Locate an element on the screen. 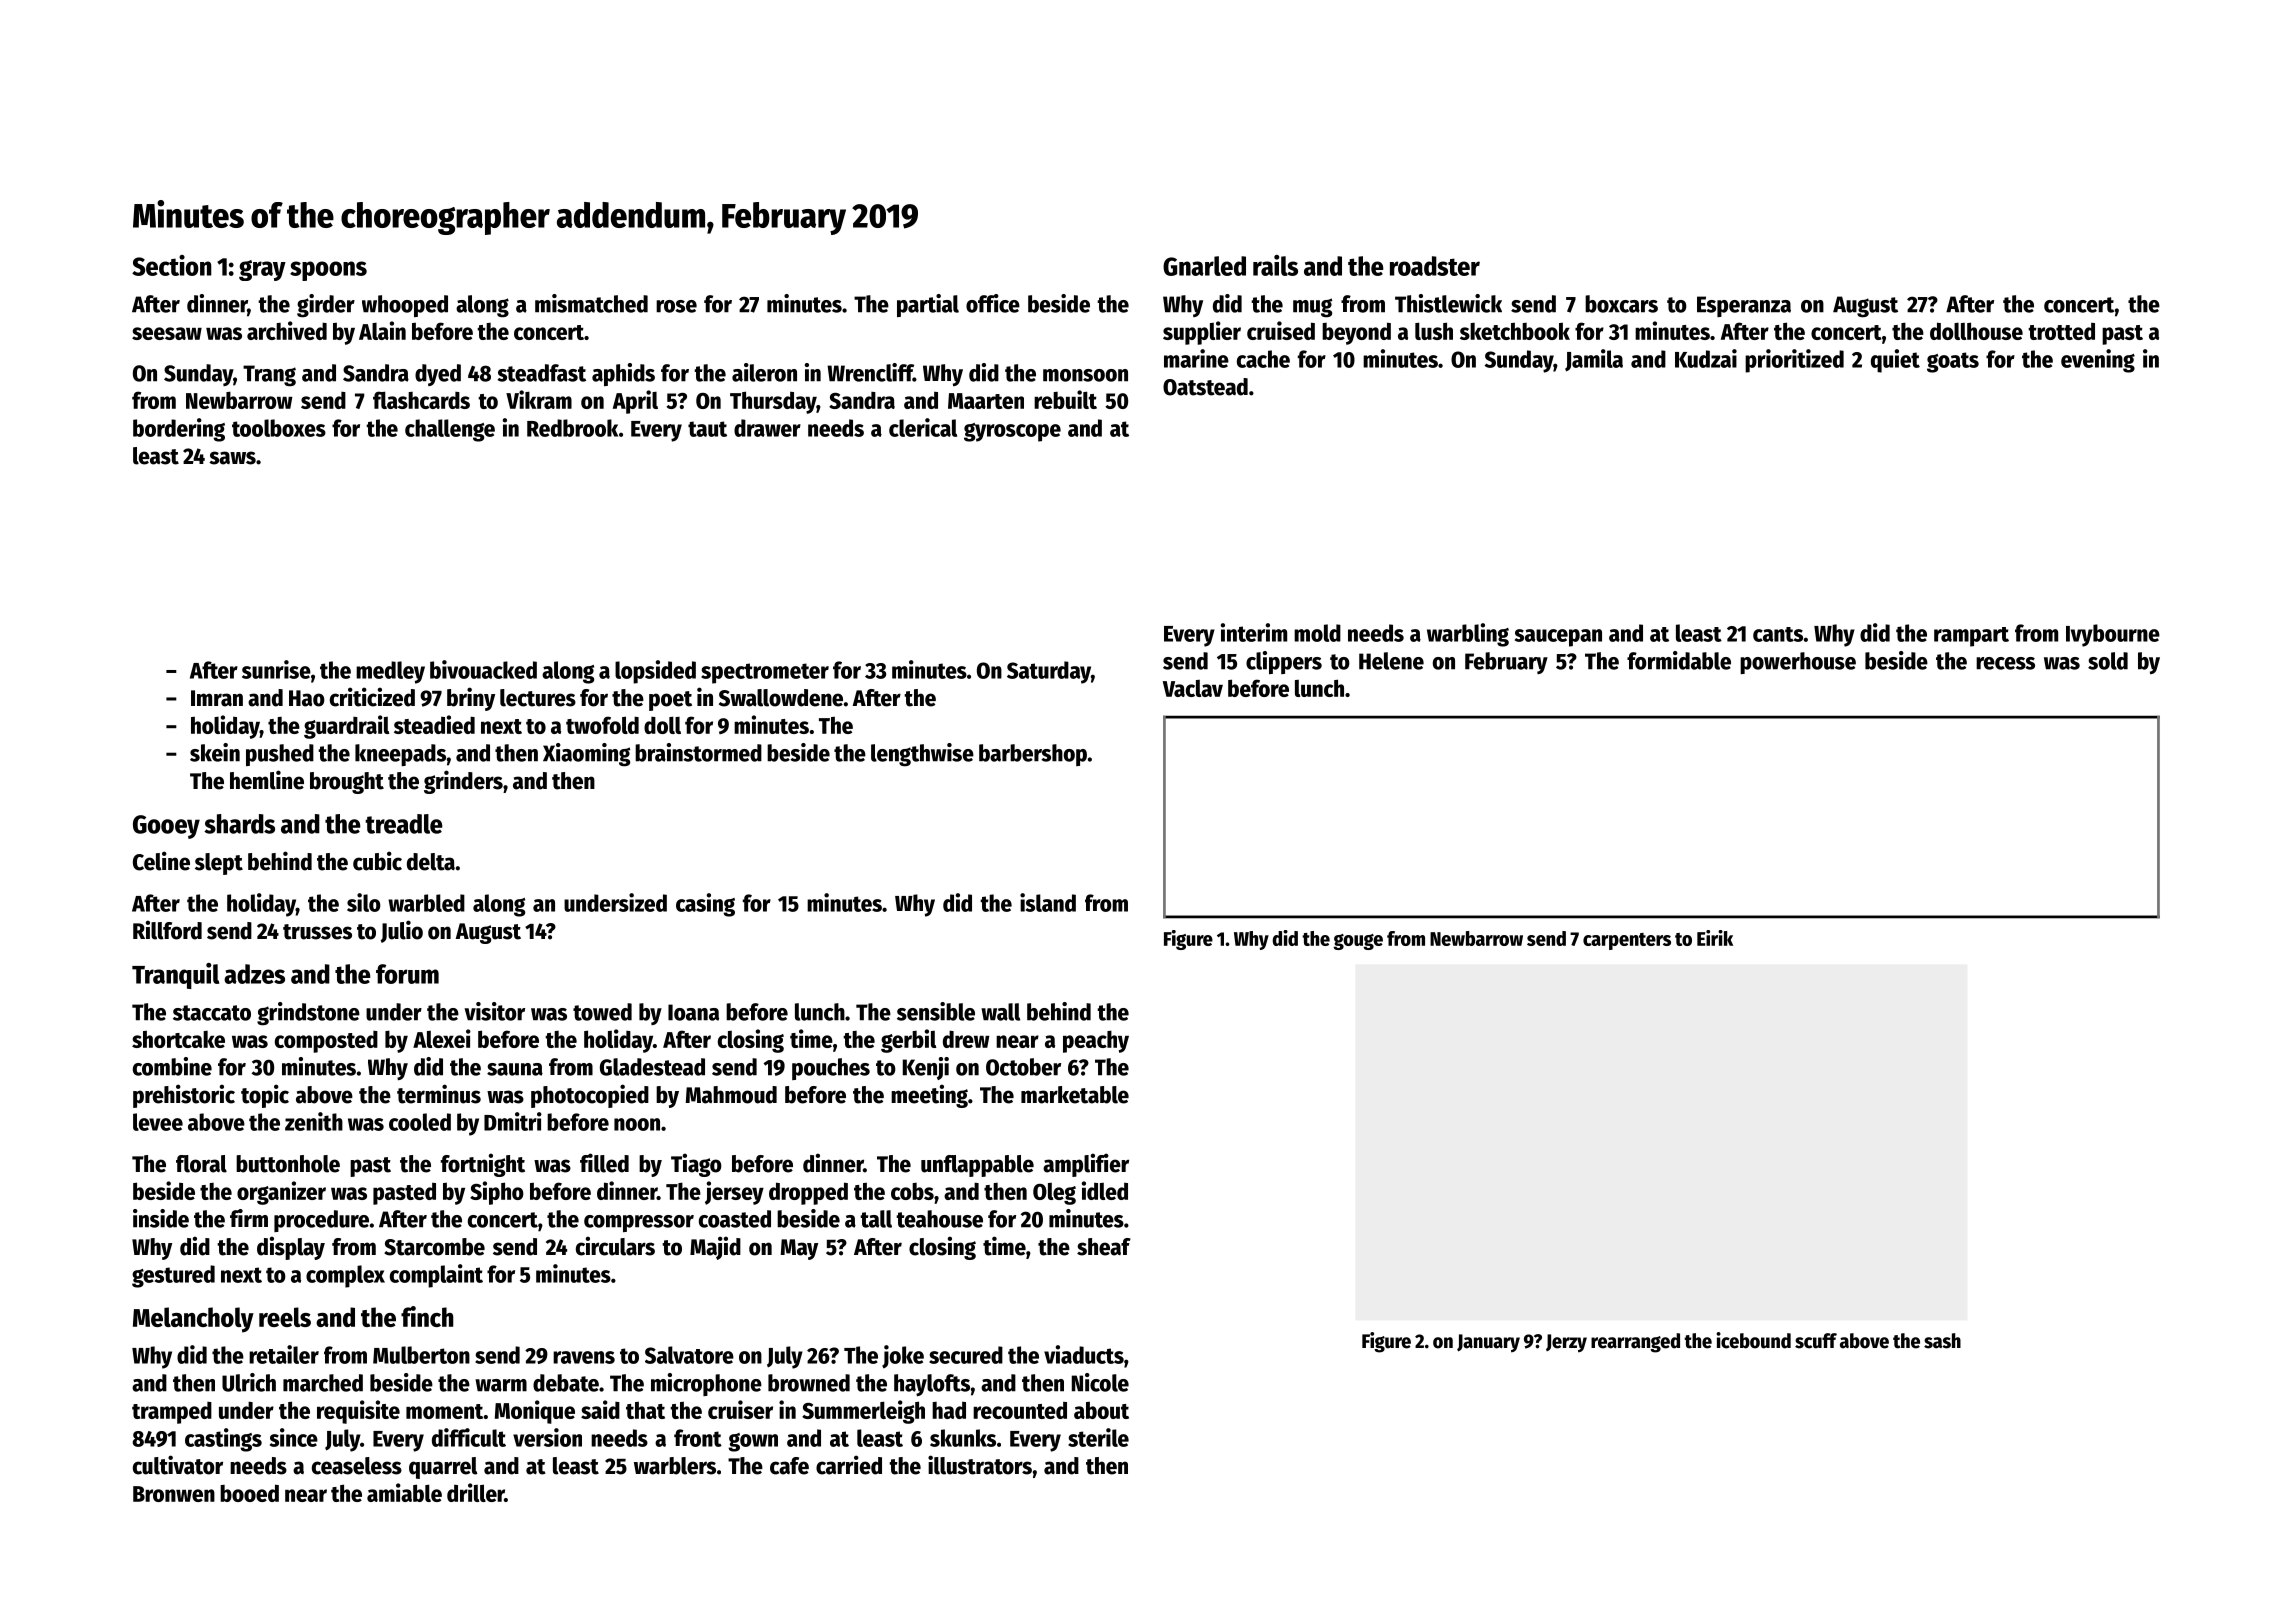 This screenshot has width=2292, height=1620. sterile is located at coordinates (1098, 1437).
